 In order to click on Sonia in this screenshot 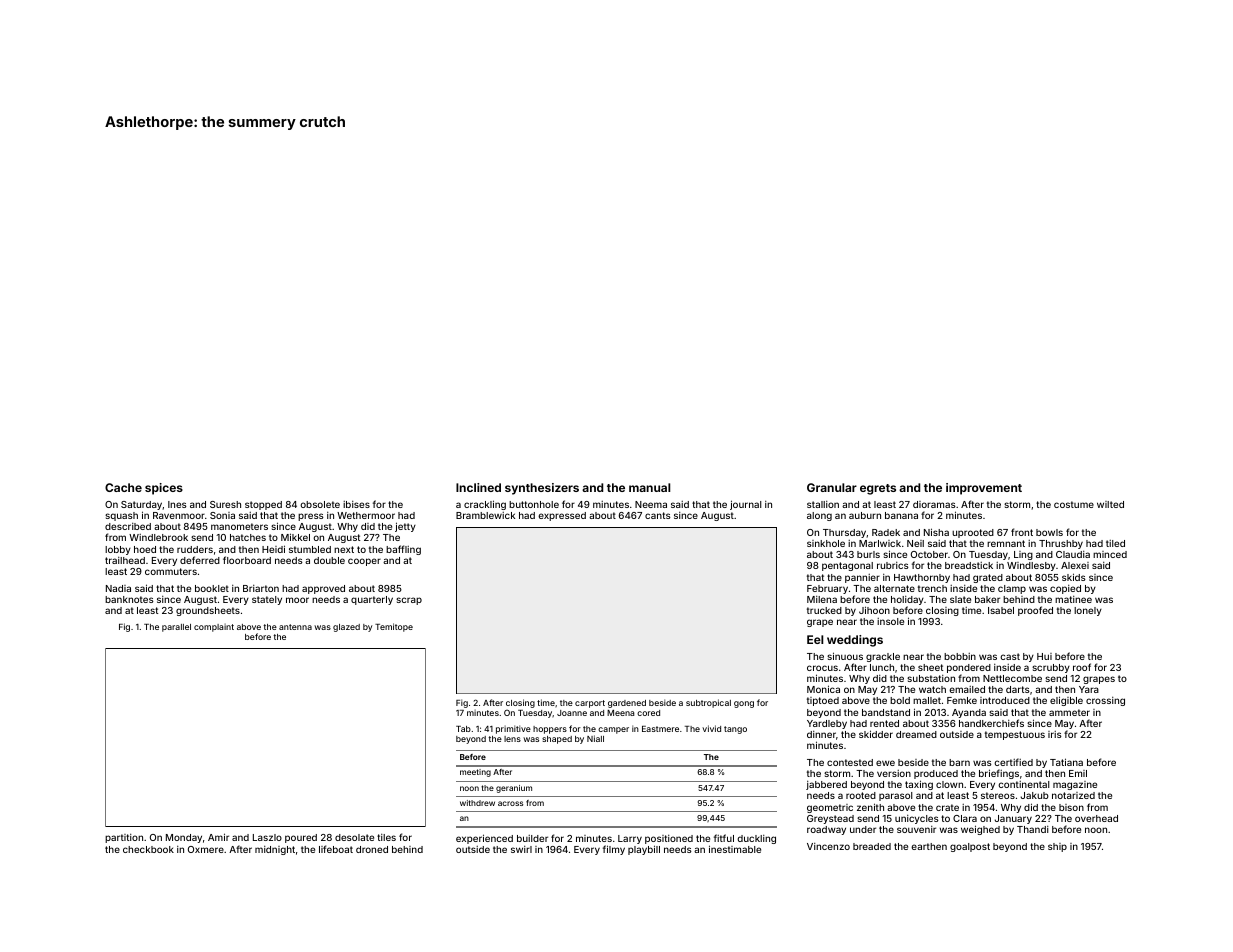, I will do `click(222, 515)`.
